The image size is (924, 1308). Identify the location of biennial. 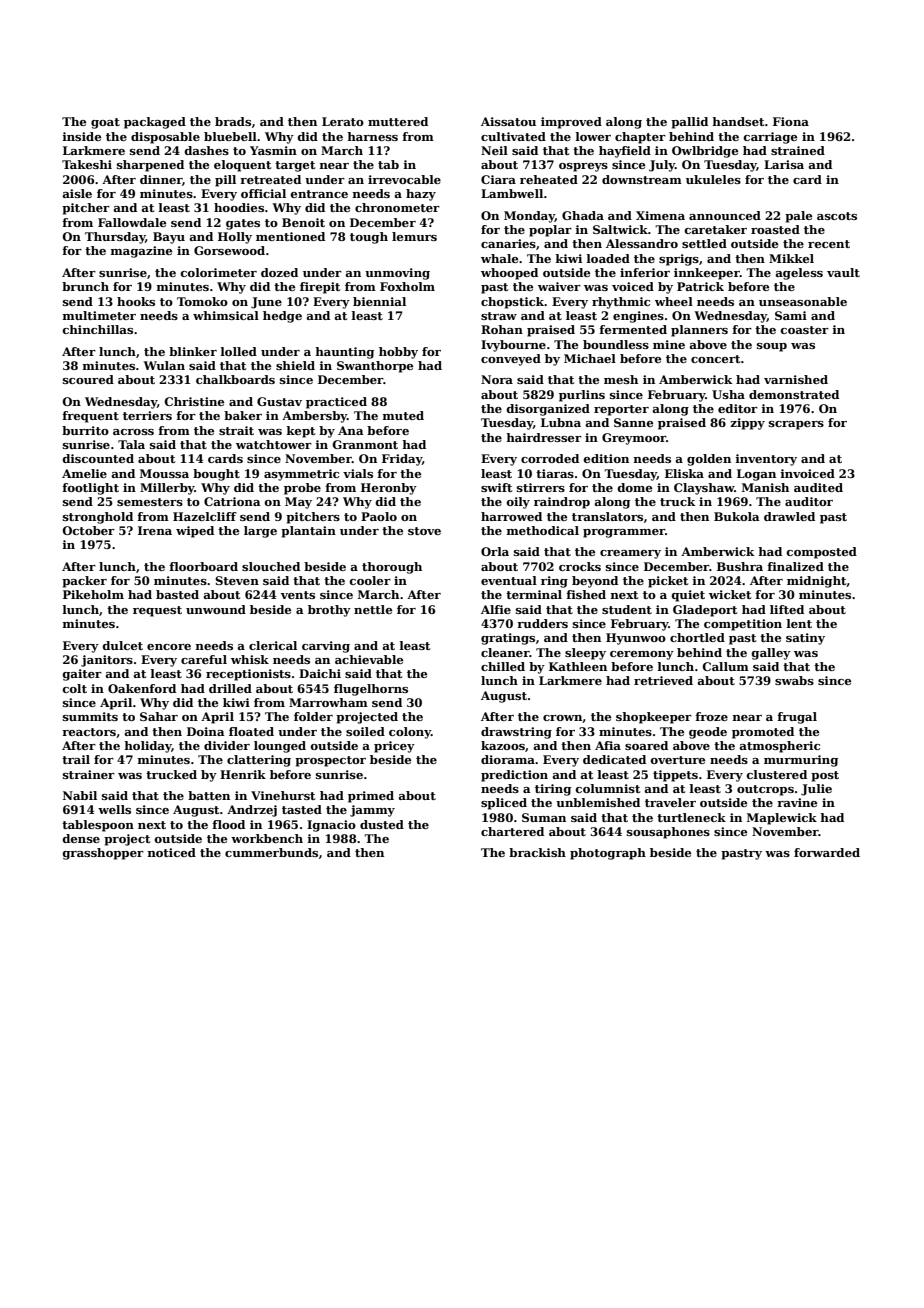
(379, 301).
